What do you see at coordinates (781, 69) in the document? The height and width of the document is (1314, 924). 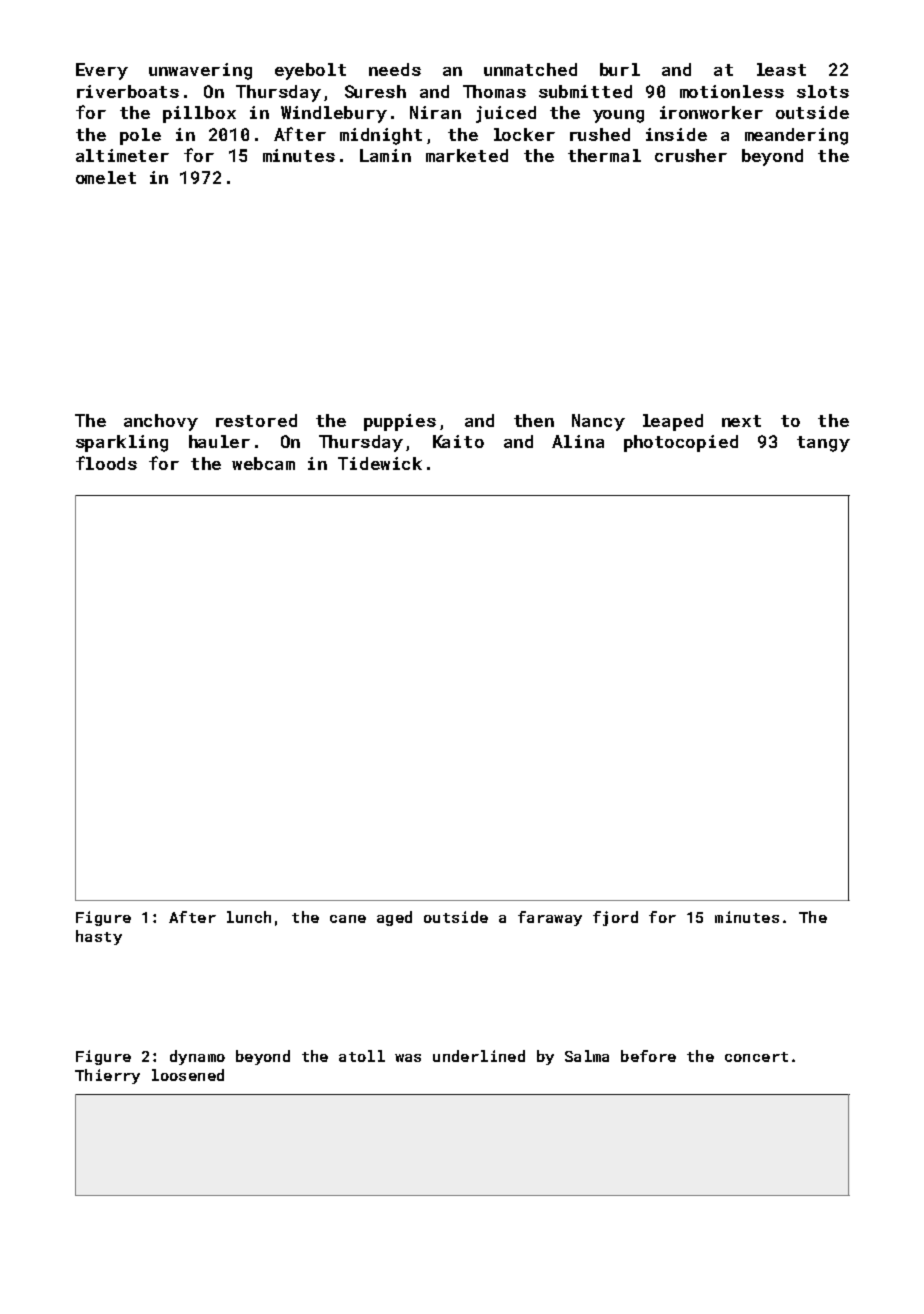 I see `least` at bounding box center [781, 69].
